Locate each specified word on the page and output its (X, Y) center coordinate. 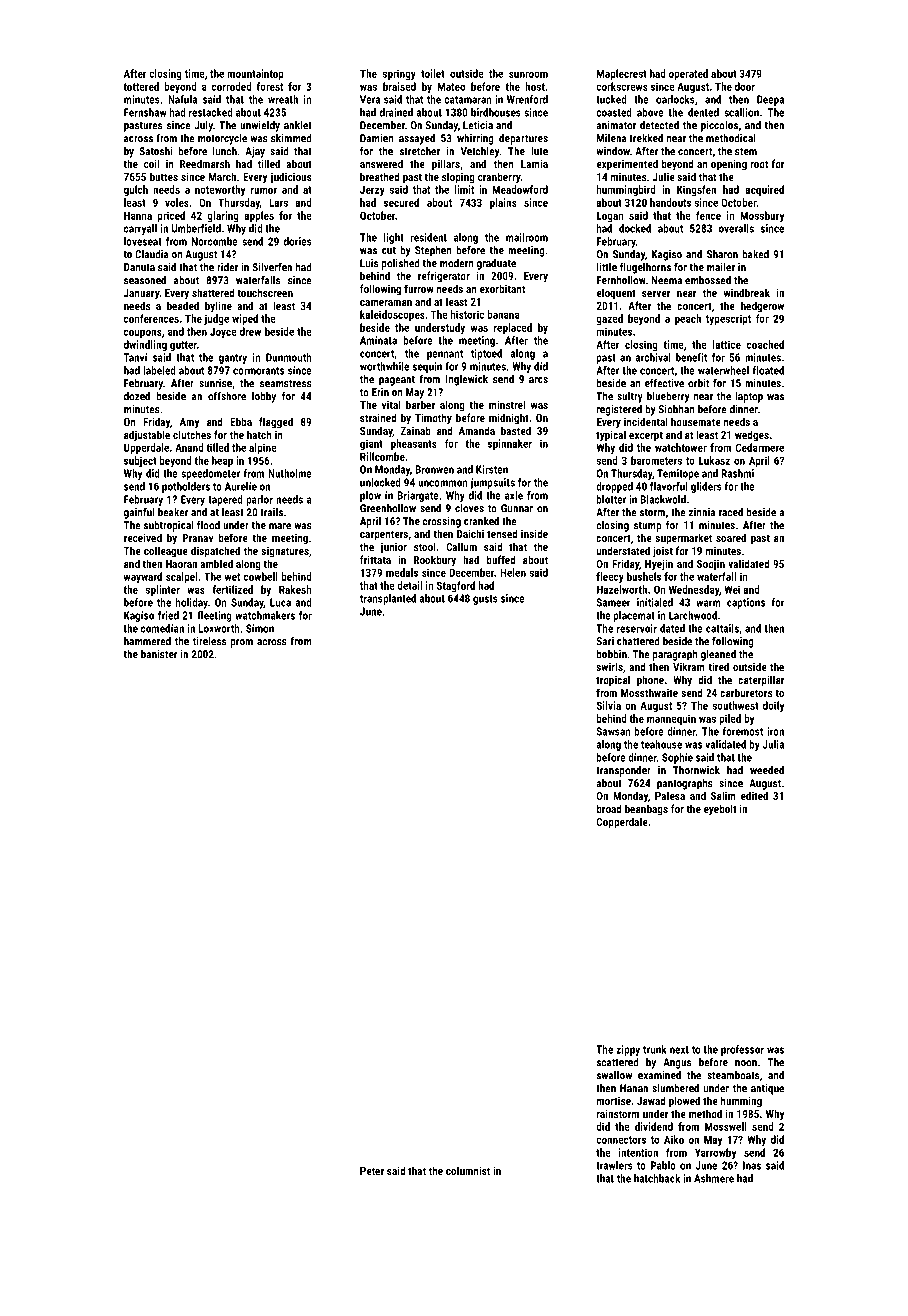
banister (159, 654)
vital (391, 404)
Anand (189, 447)
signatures (285, 552)
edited (754, 795)
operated (688, 74)
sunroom (528, 74)
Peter (372, 1171)
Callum (461, 546)
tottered (141, 86)
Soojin (711, 565)
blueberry (668, 397)
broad (609, 808)
